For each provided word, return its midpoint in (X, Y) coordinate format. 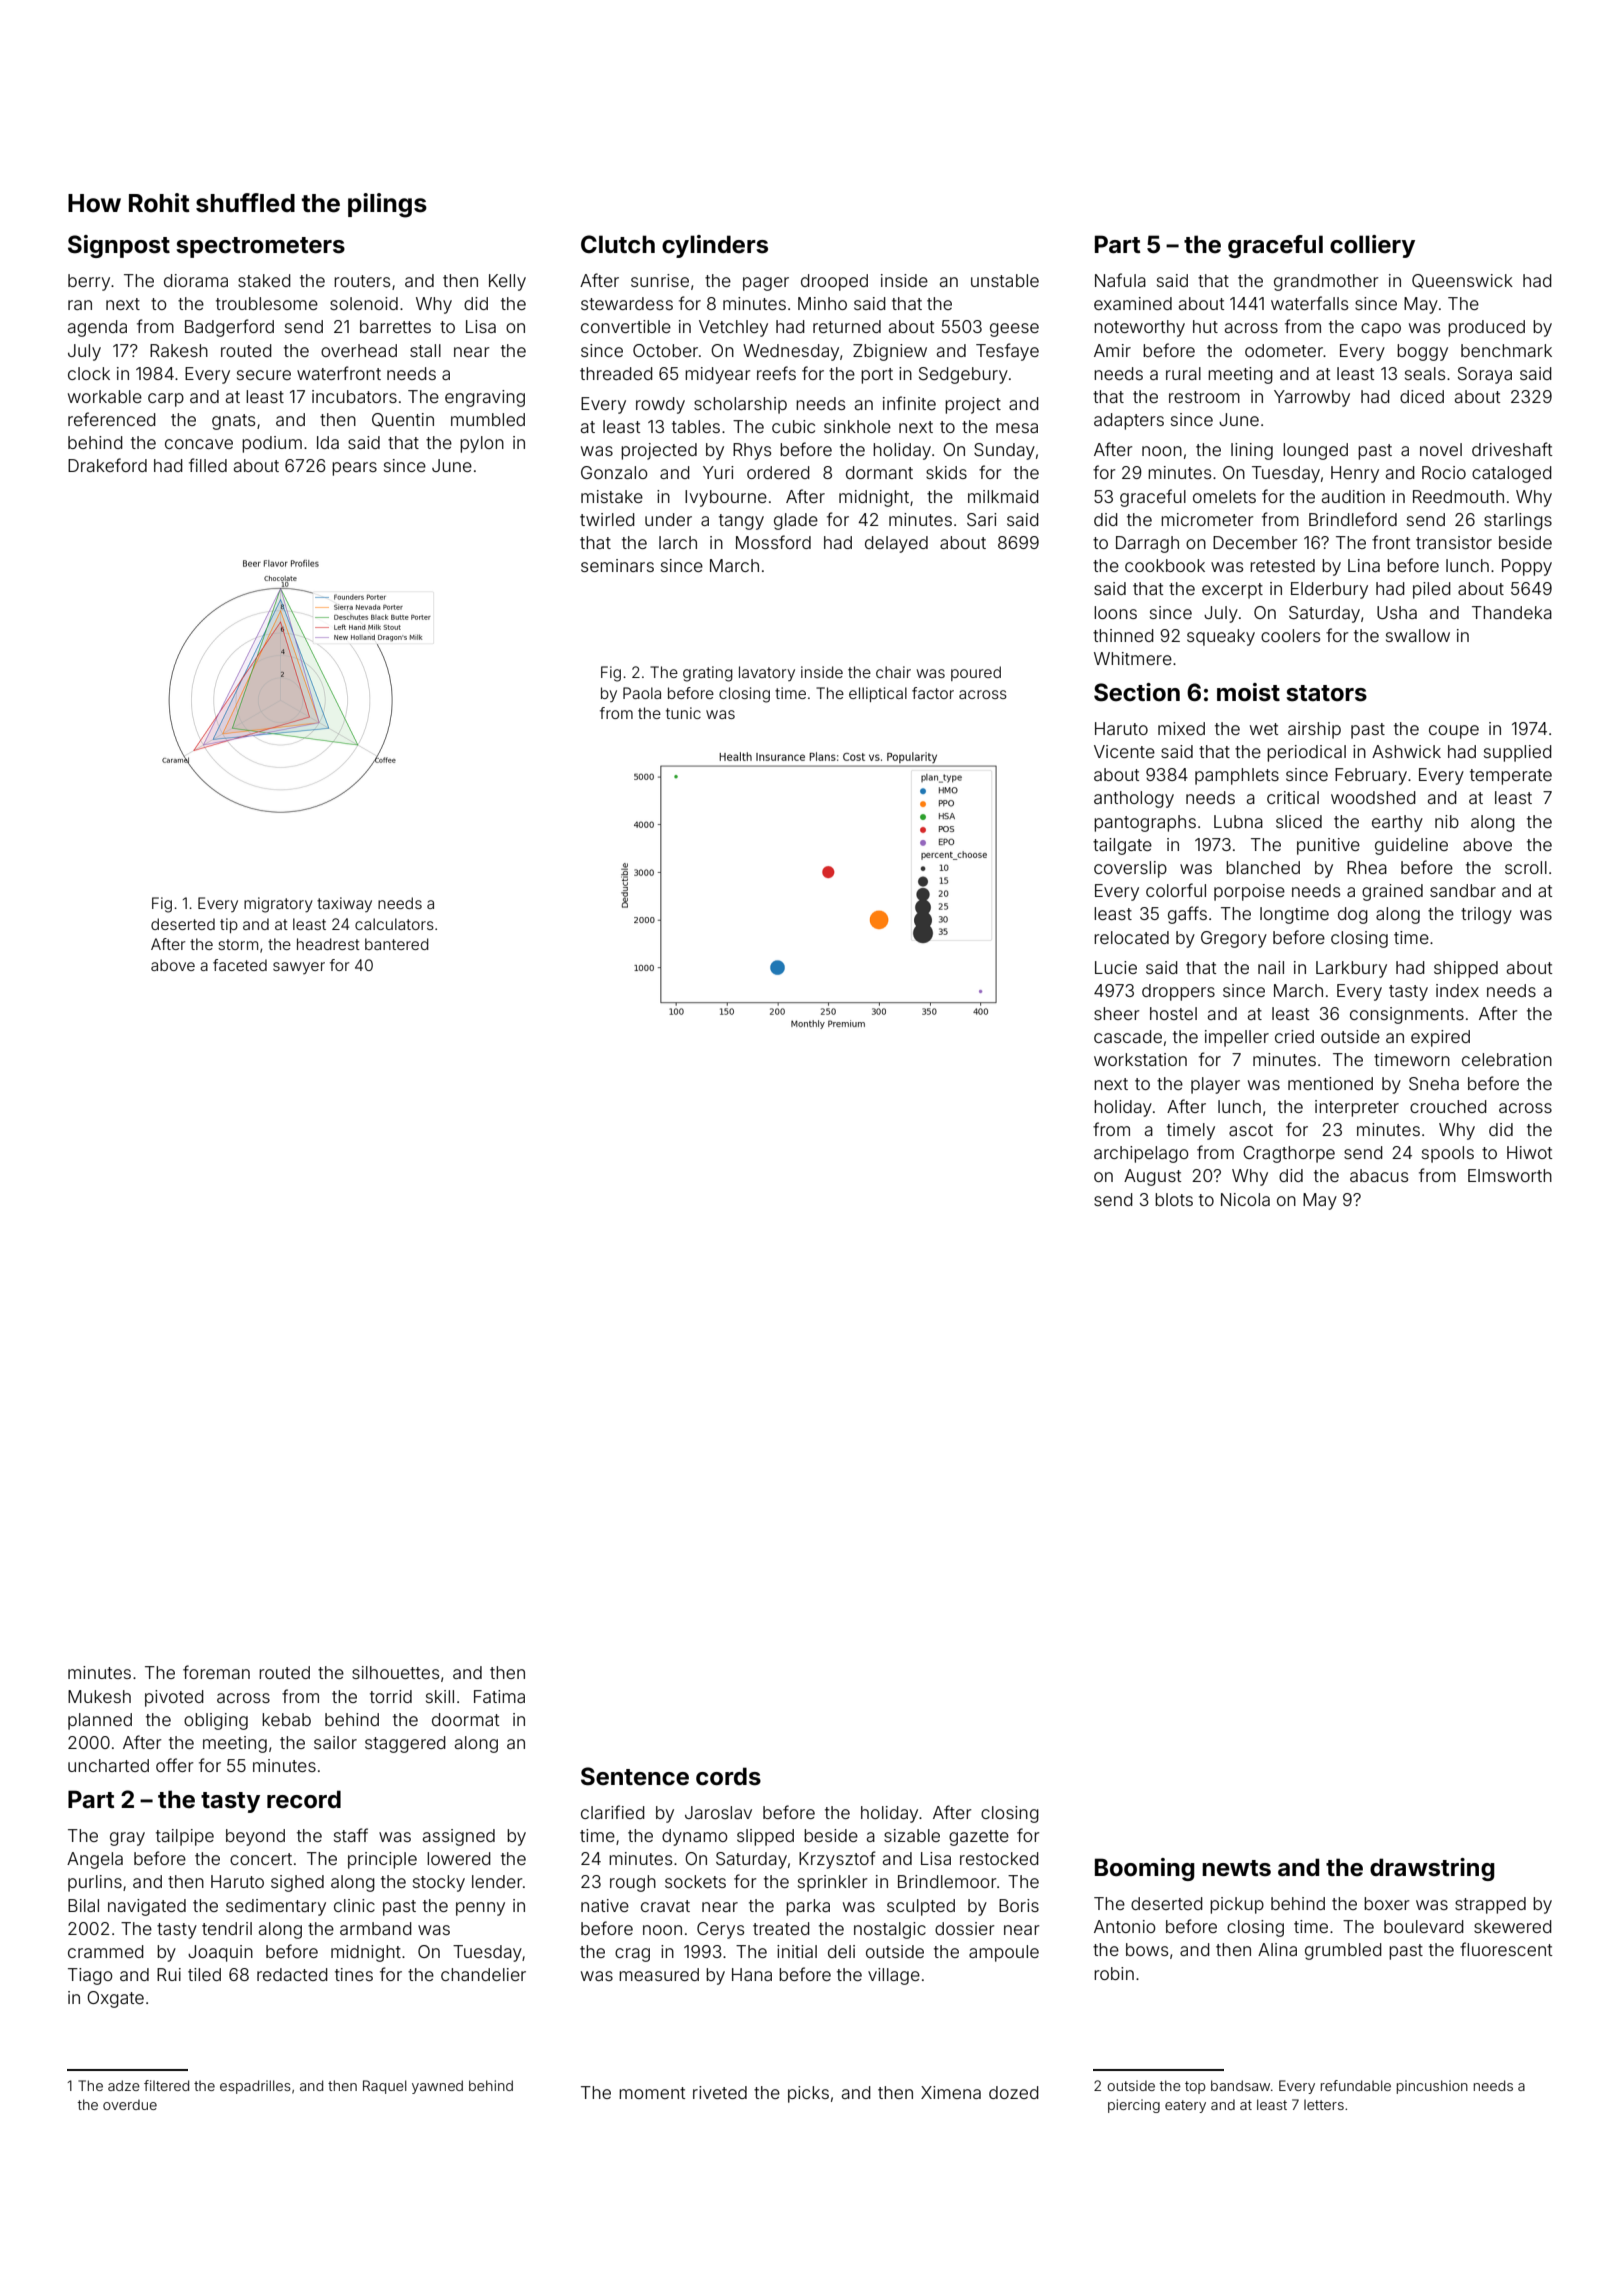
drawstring (1432, 1869)
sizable (912, 1835)
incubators (354, 396)
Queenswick (1462, 281)
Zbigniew (890, 352)
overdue (130, 2104)
